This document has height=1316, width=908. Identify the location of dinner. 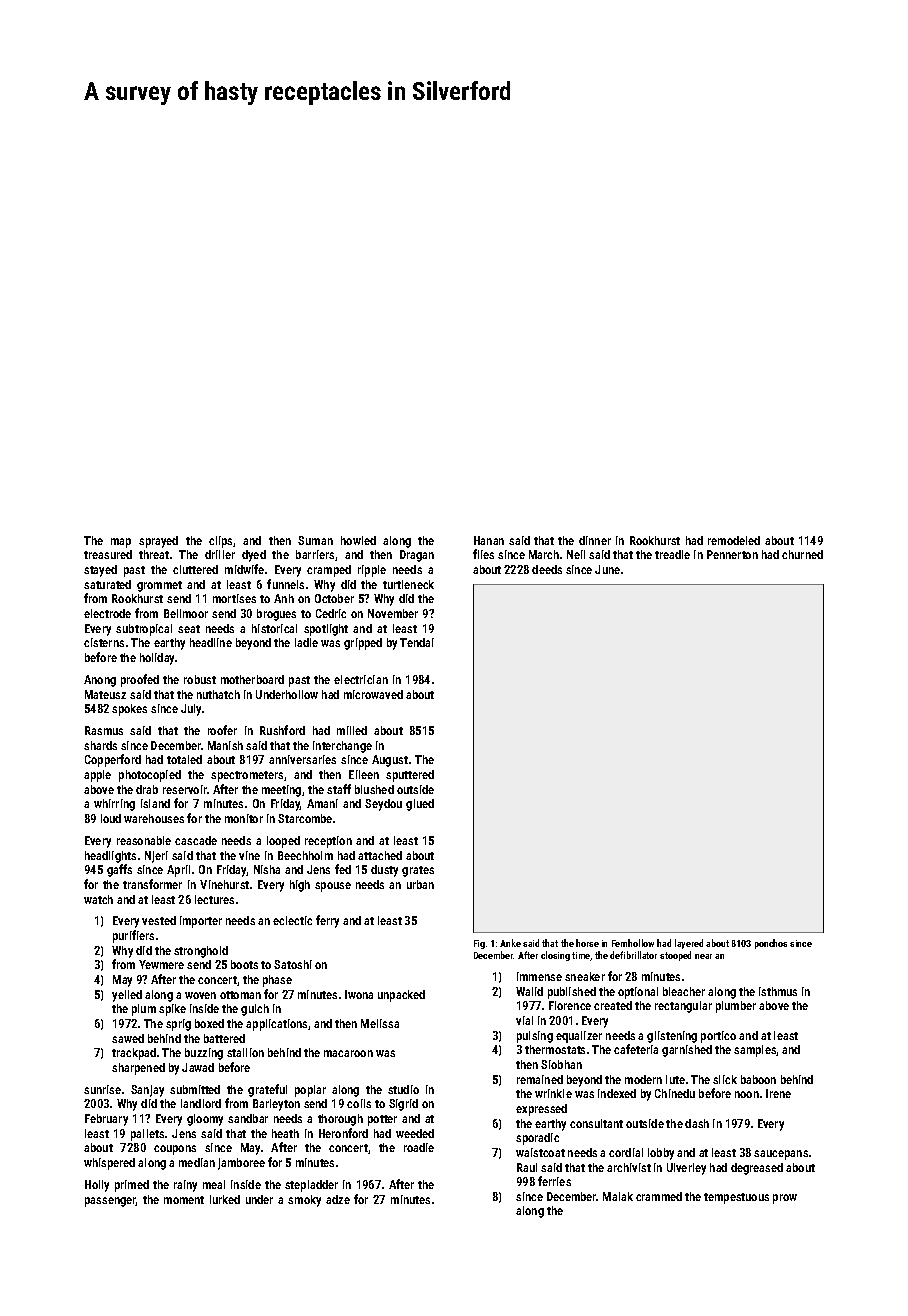
(595, 540).
